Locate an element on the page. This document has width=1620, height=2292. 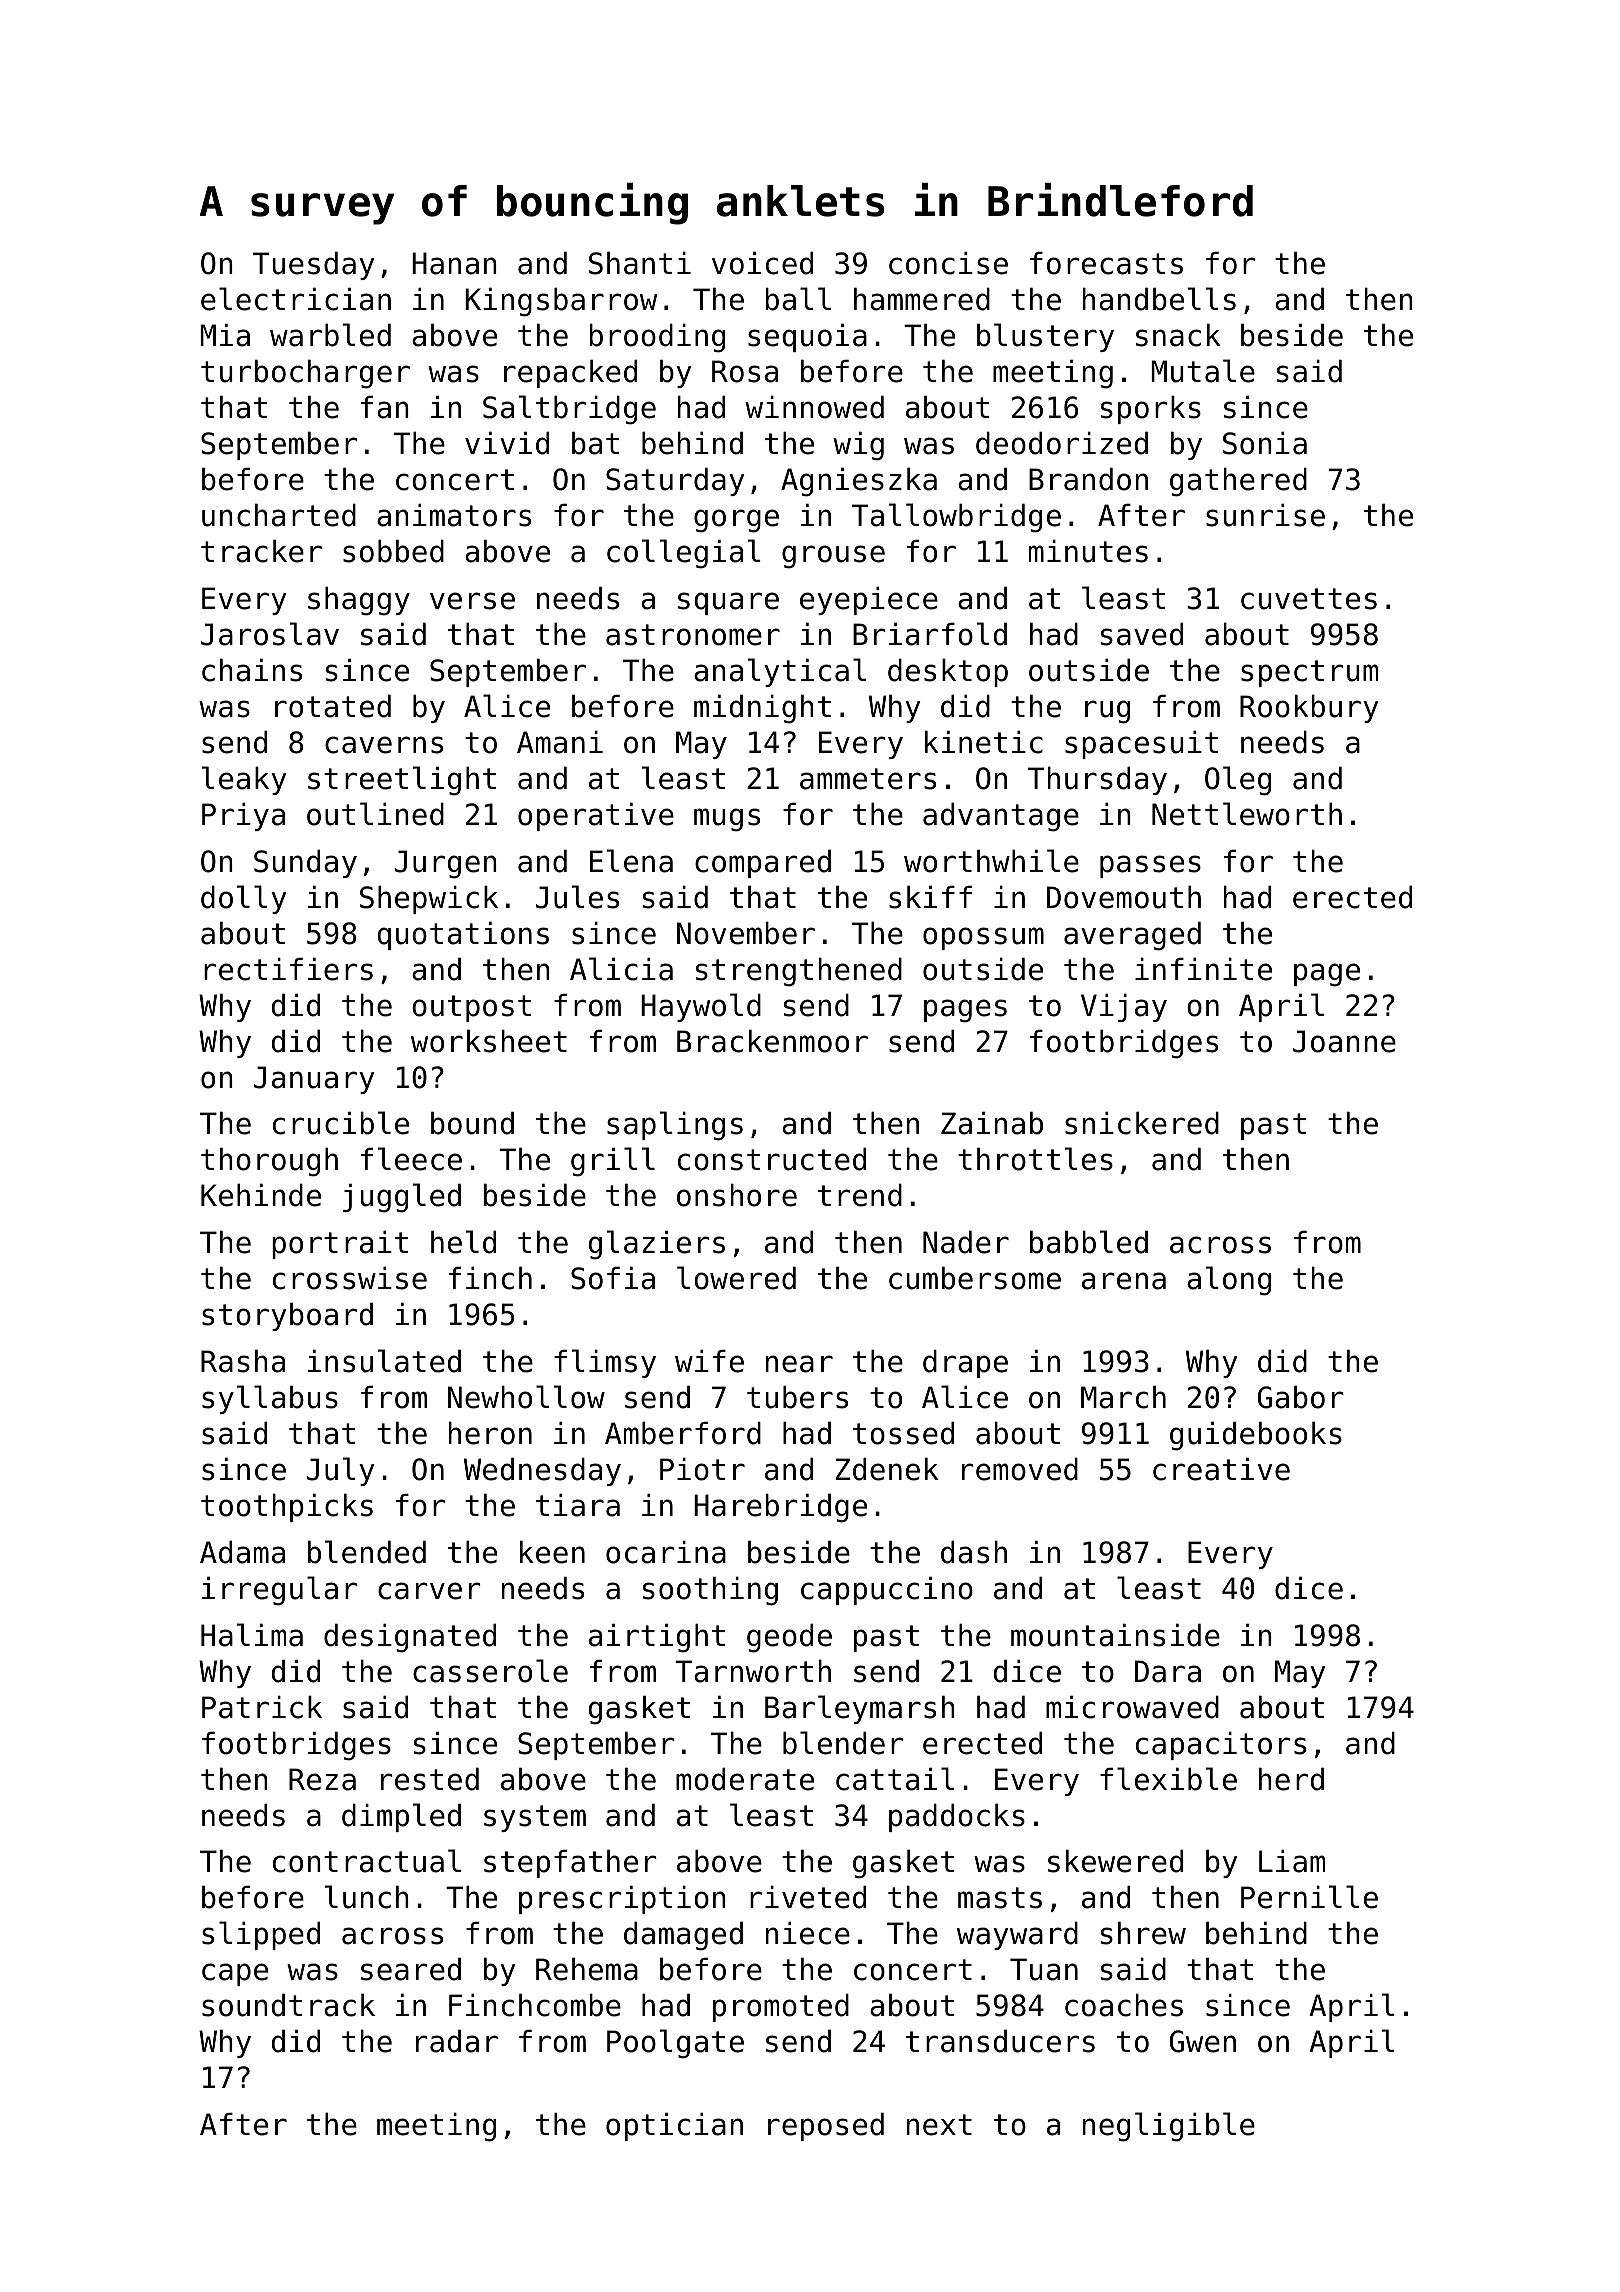
creative is located at coordinates (1221, 1469).
